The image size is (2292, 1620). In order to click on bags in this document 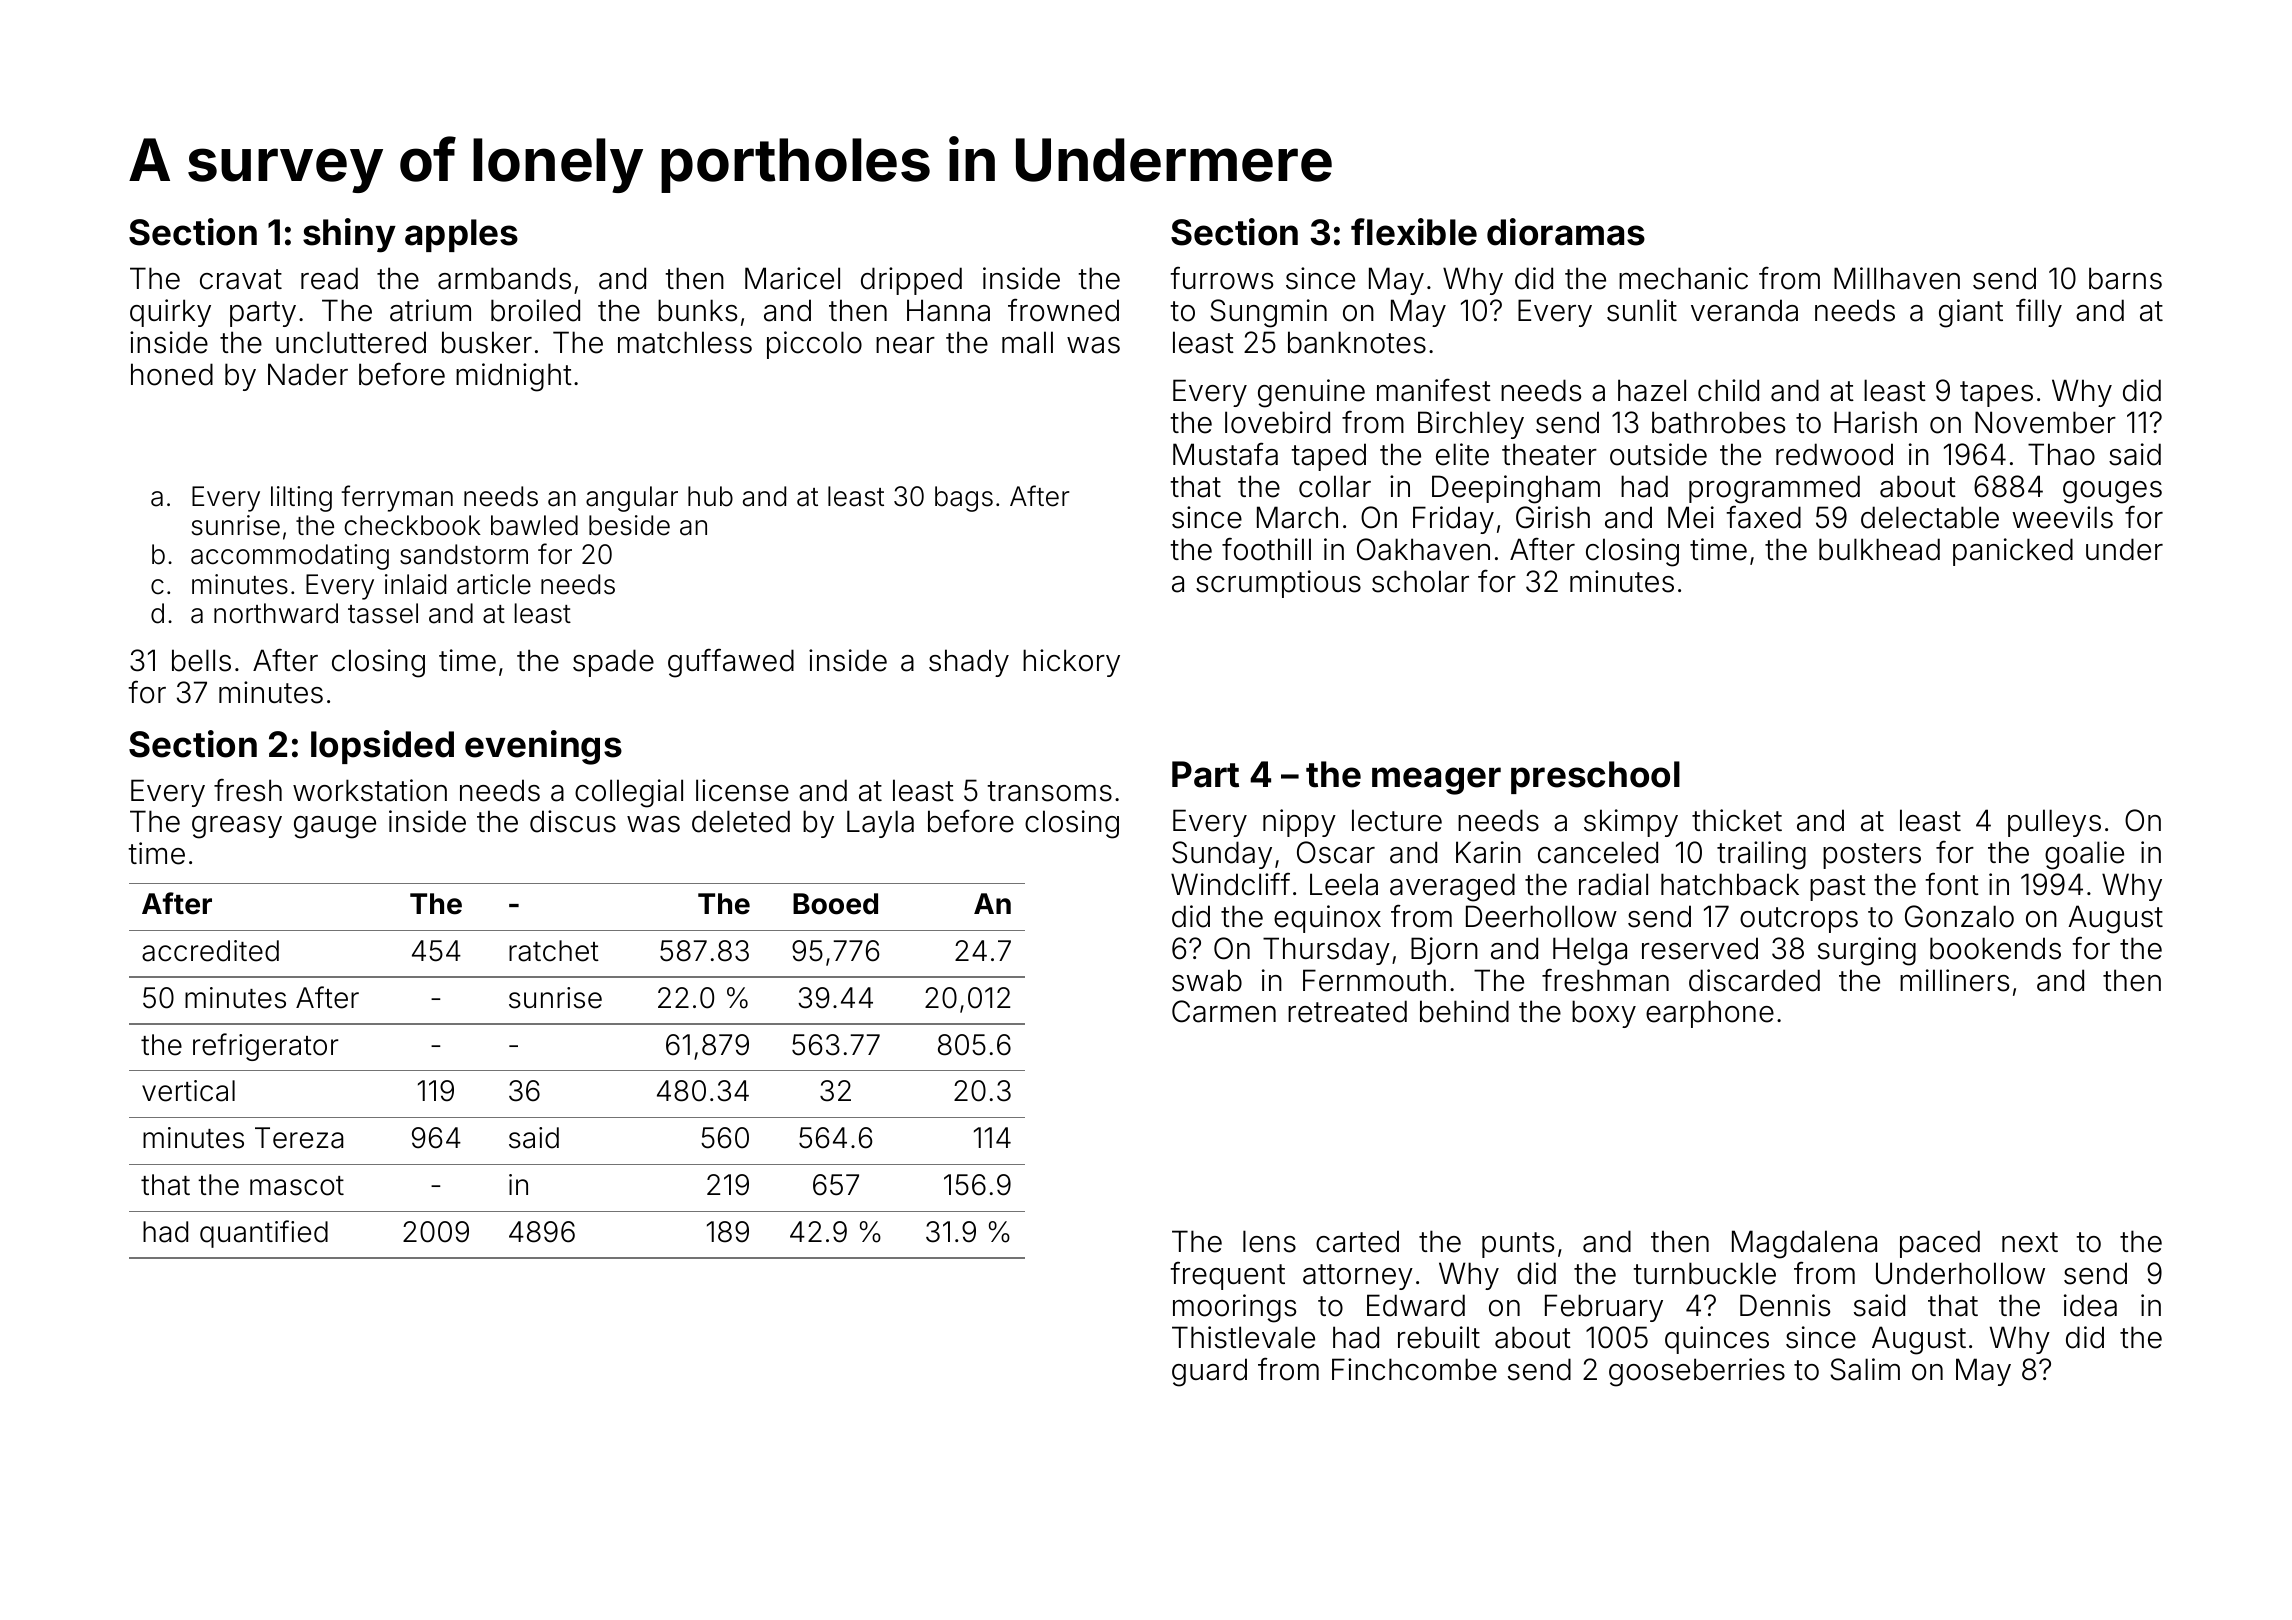, I will do `click(964, 499)`.
